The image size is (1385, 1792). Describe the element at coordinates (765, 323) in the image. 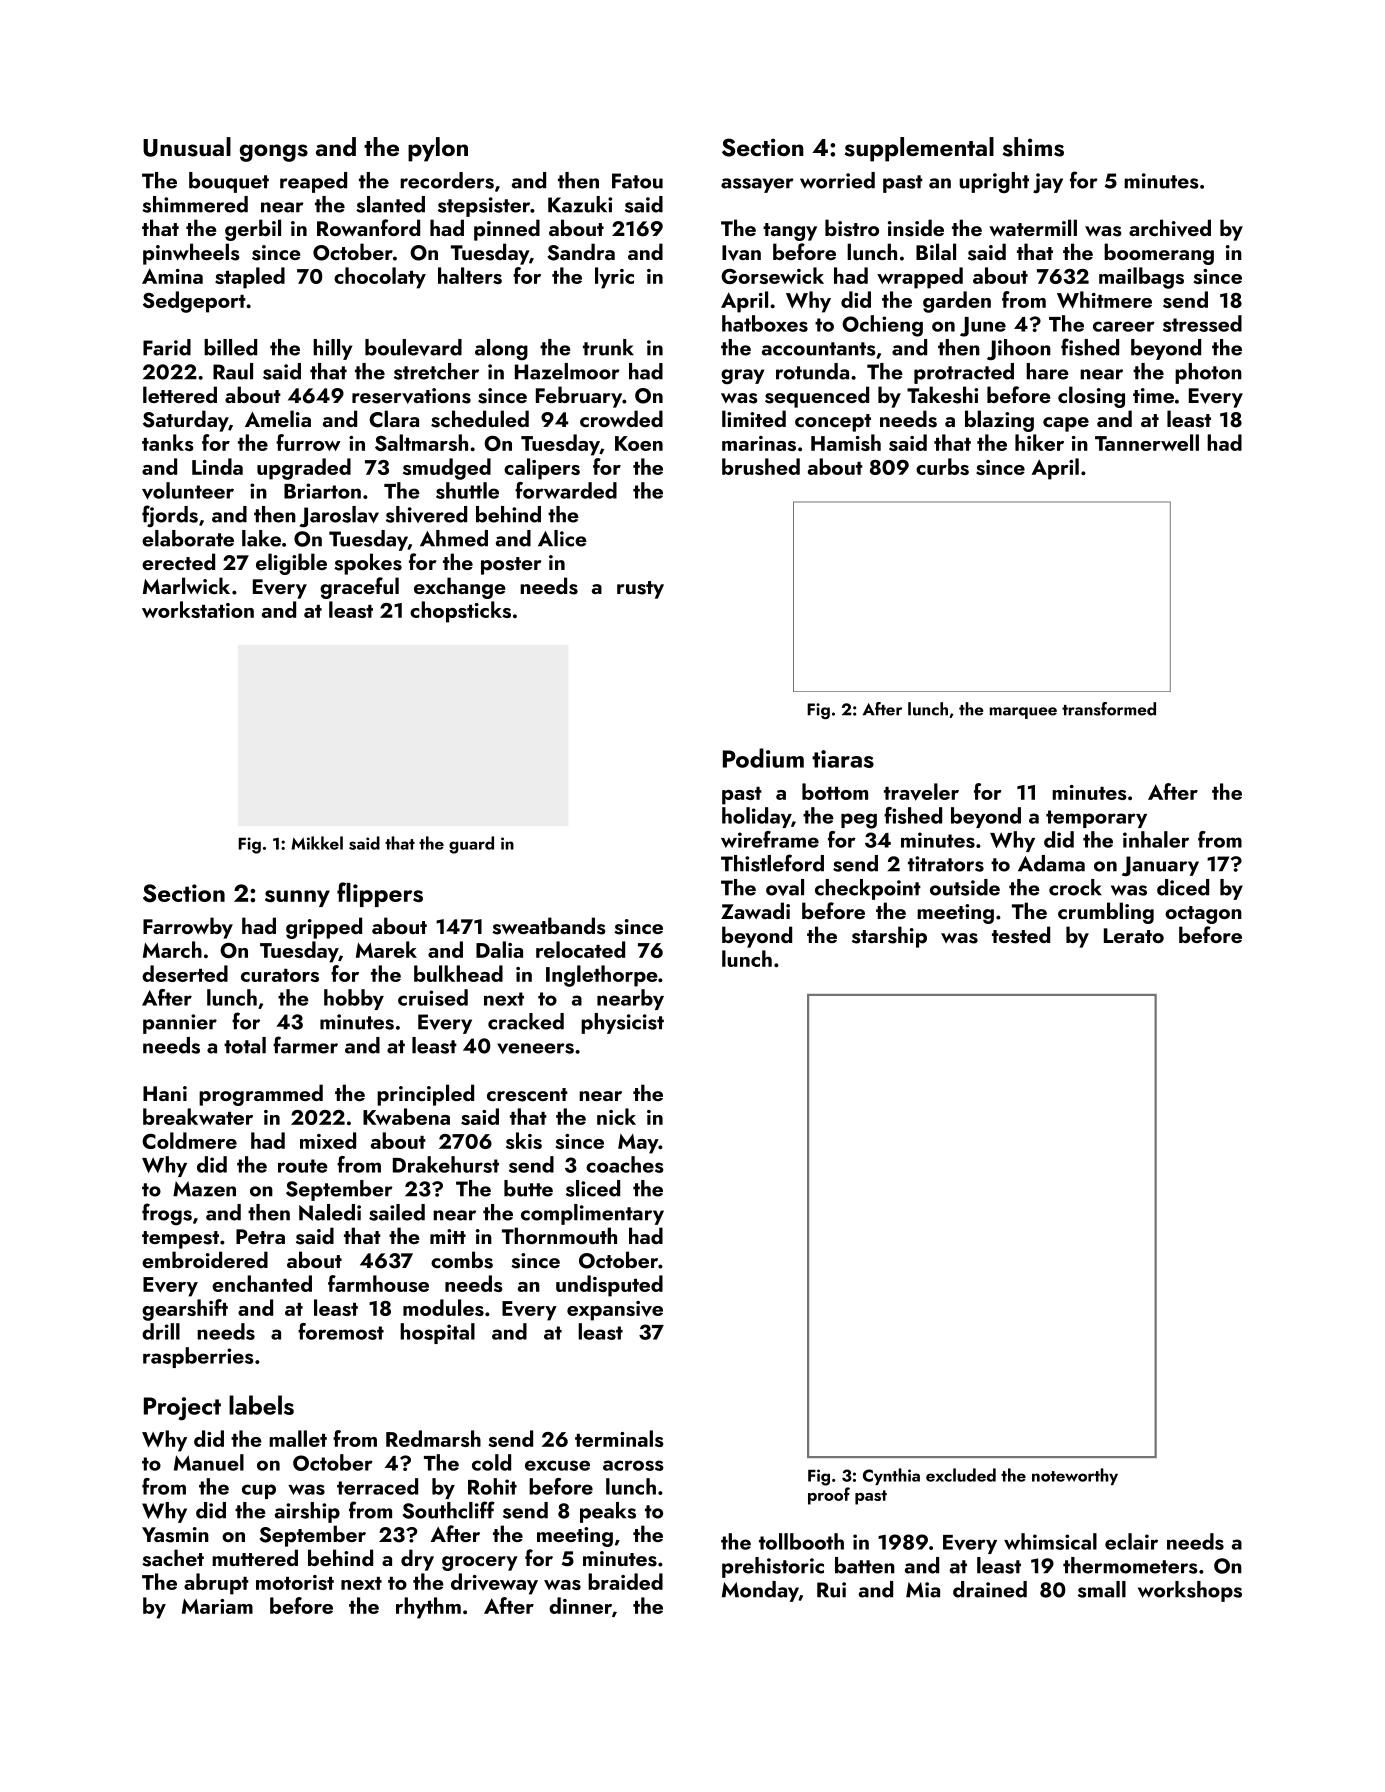

I see `hatboxes` at that location.
